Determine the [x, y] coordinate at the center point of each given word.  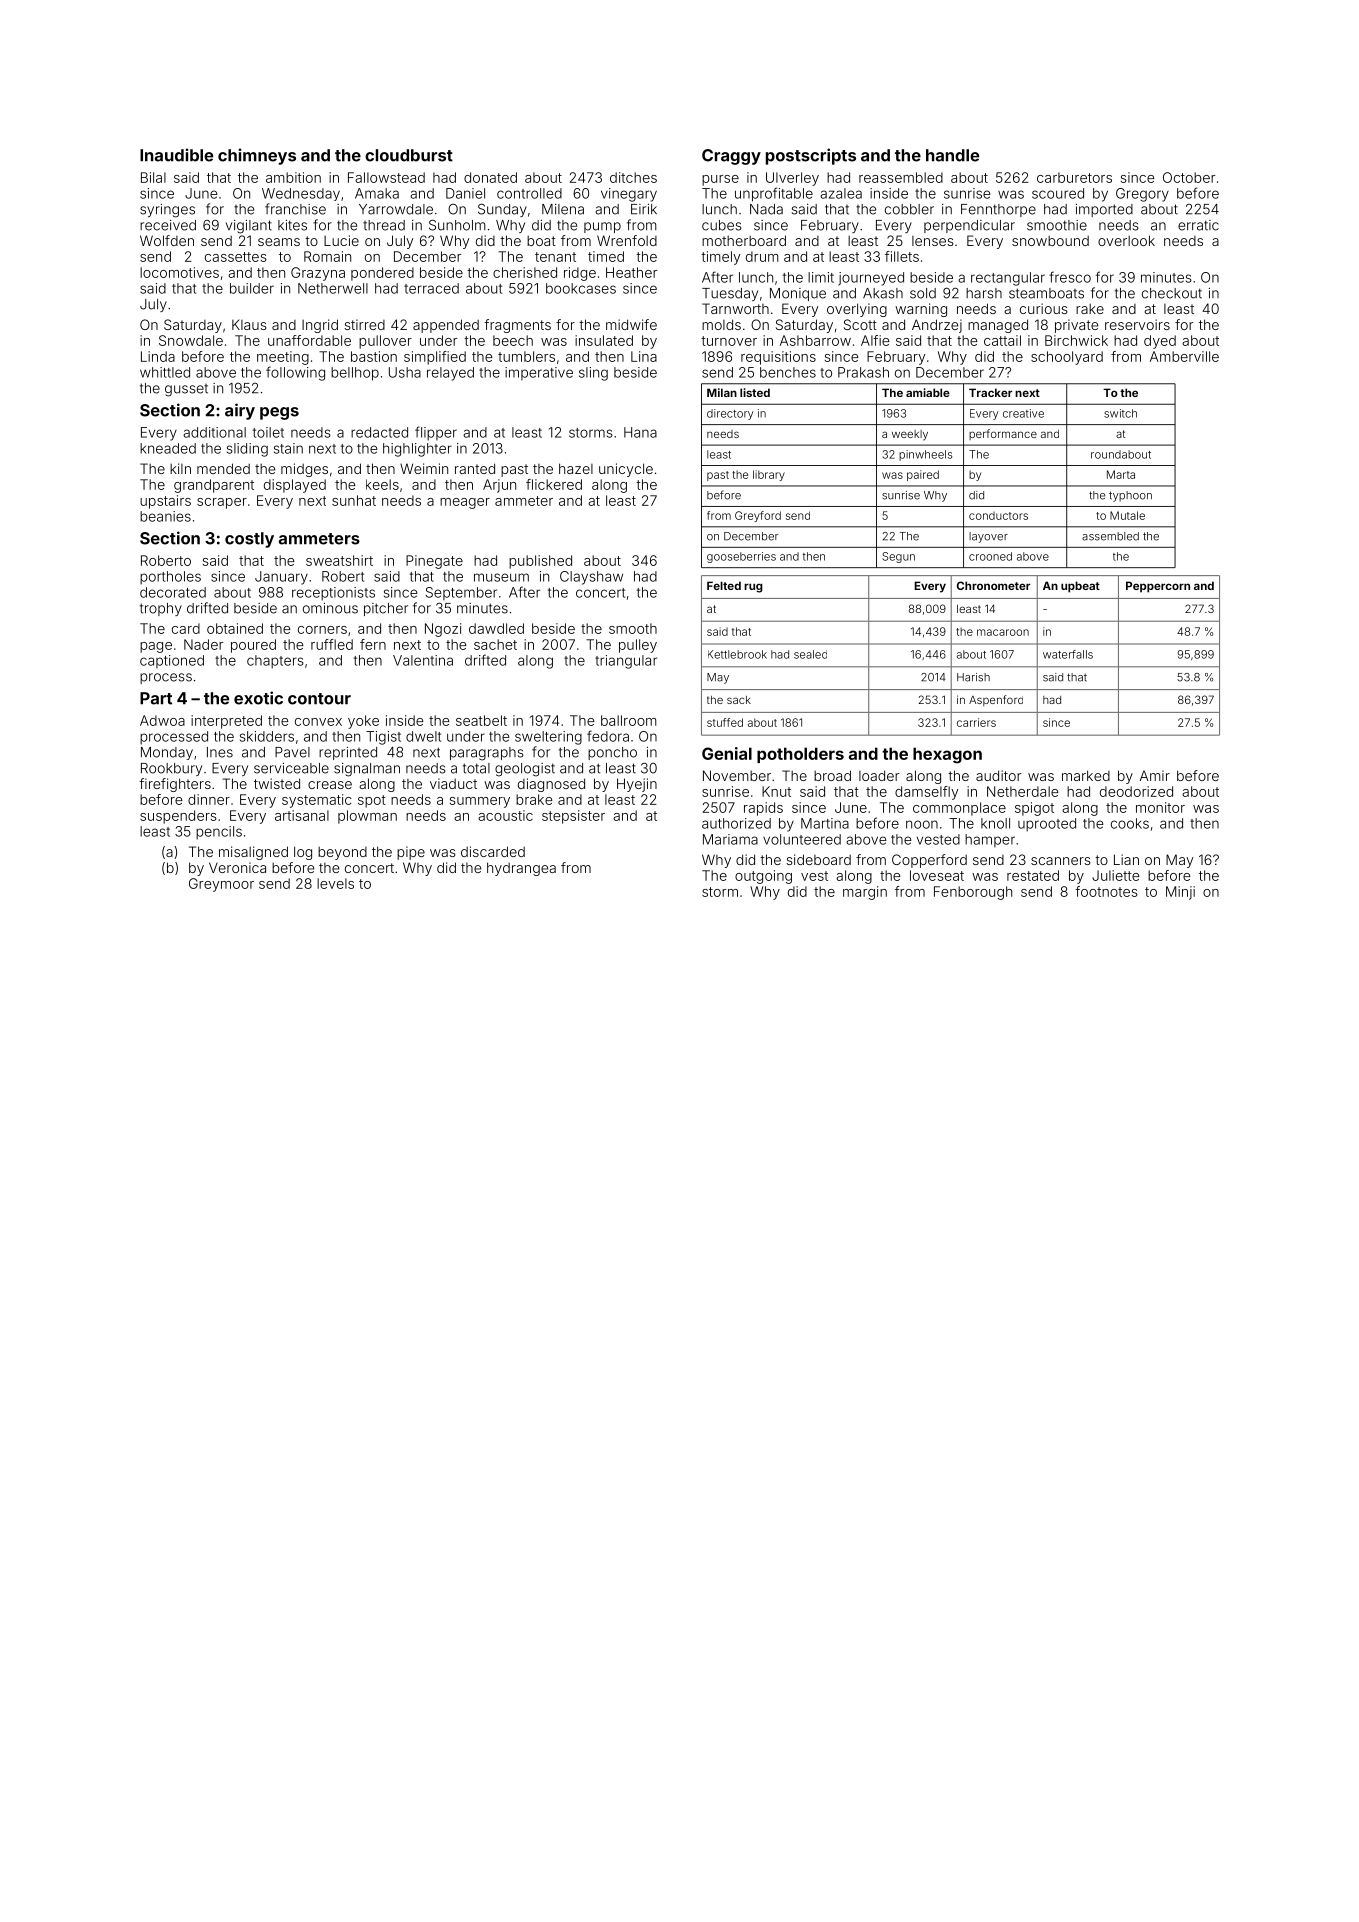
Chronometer [993, 585]
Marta [1121, 474]
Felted [724, 585]
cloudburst [409, 155]
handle [952, 155]
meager [465, 503]
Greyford [758, 516]
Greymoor [221, 885]
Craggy [731, 157]
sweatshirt [339, 560]
